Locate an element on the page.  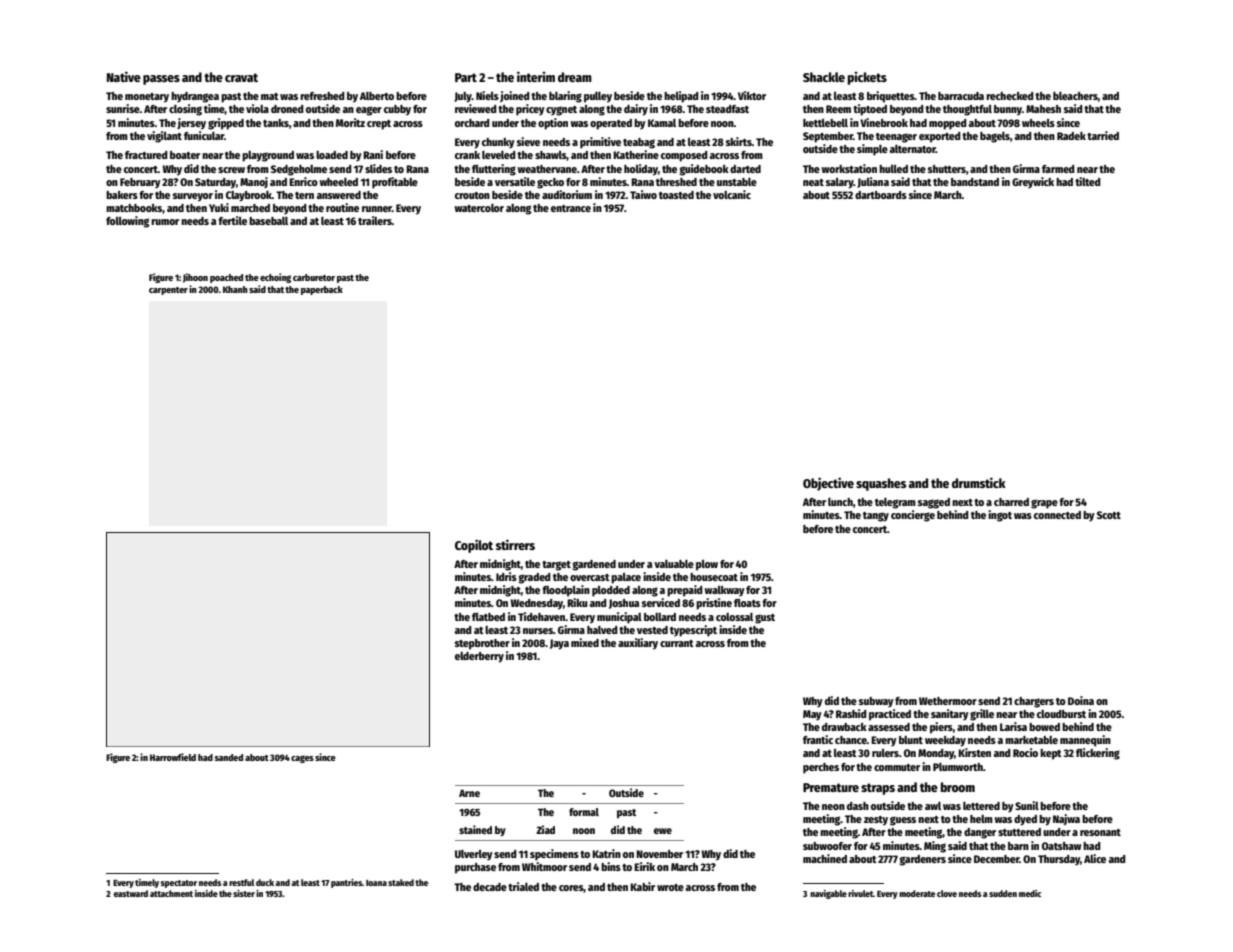
dartboards is located at coordinates (881, 195).
